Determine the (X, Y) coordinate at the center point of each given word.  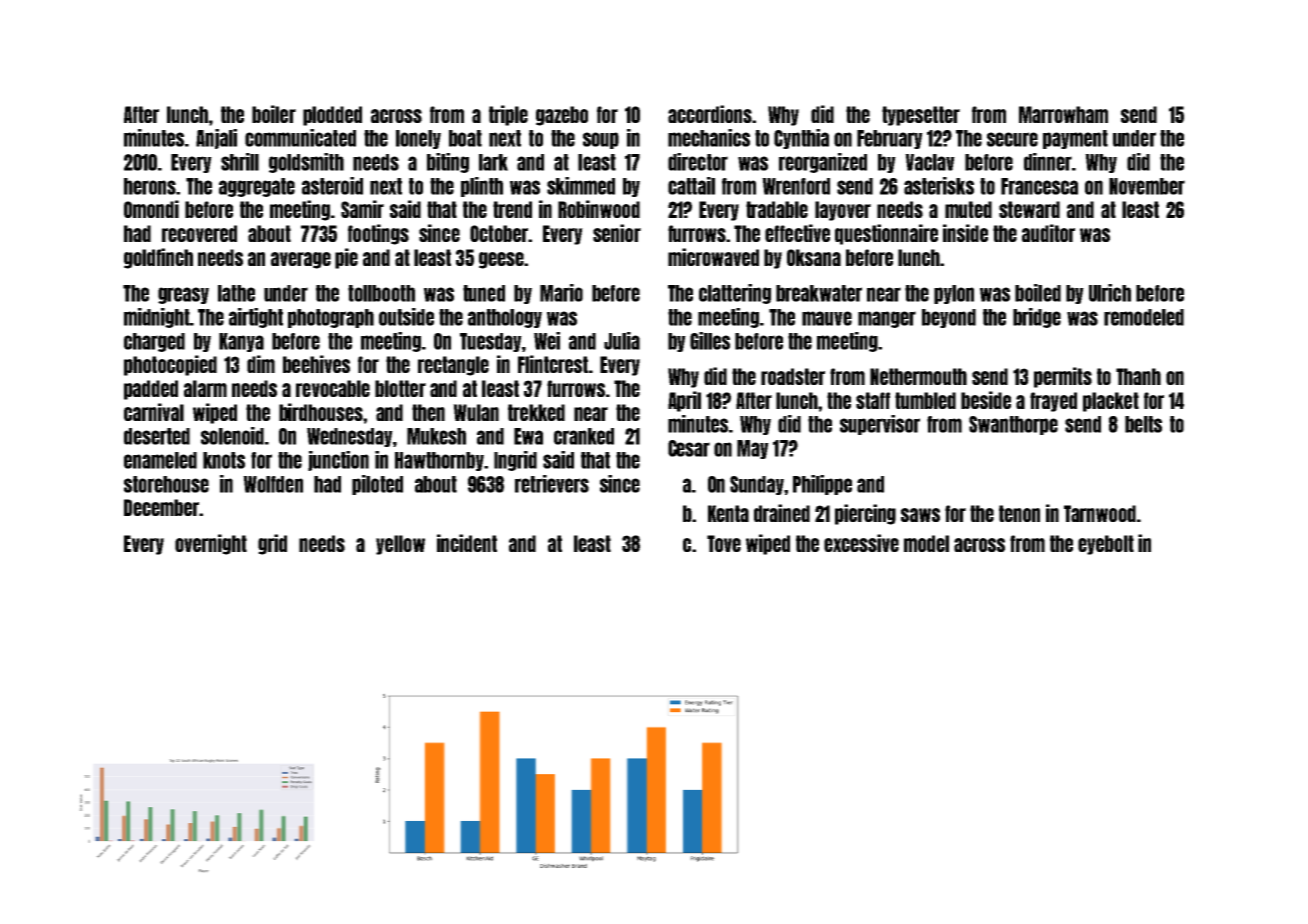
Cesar (689, 448)
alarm (205, 388)
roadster (793, 376)
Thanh (1138, 376)
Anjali (216, 139)
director (698, 162)
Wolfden (273, 484)
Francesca (1039, 186)
